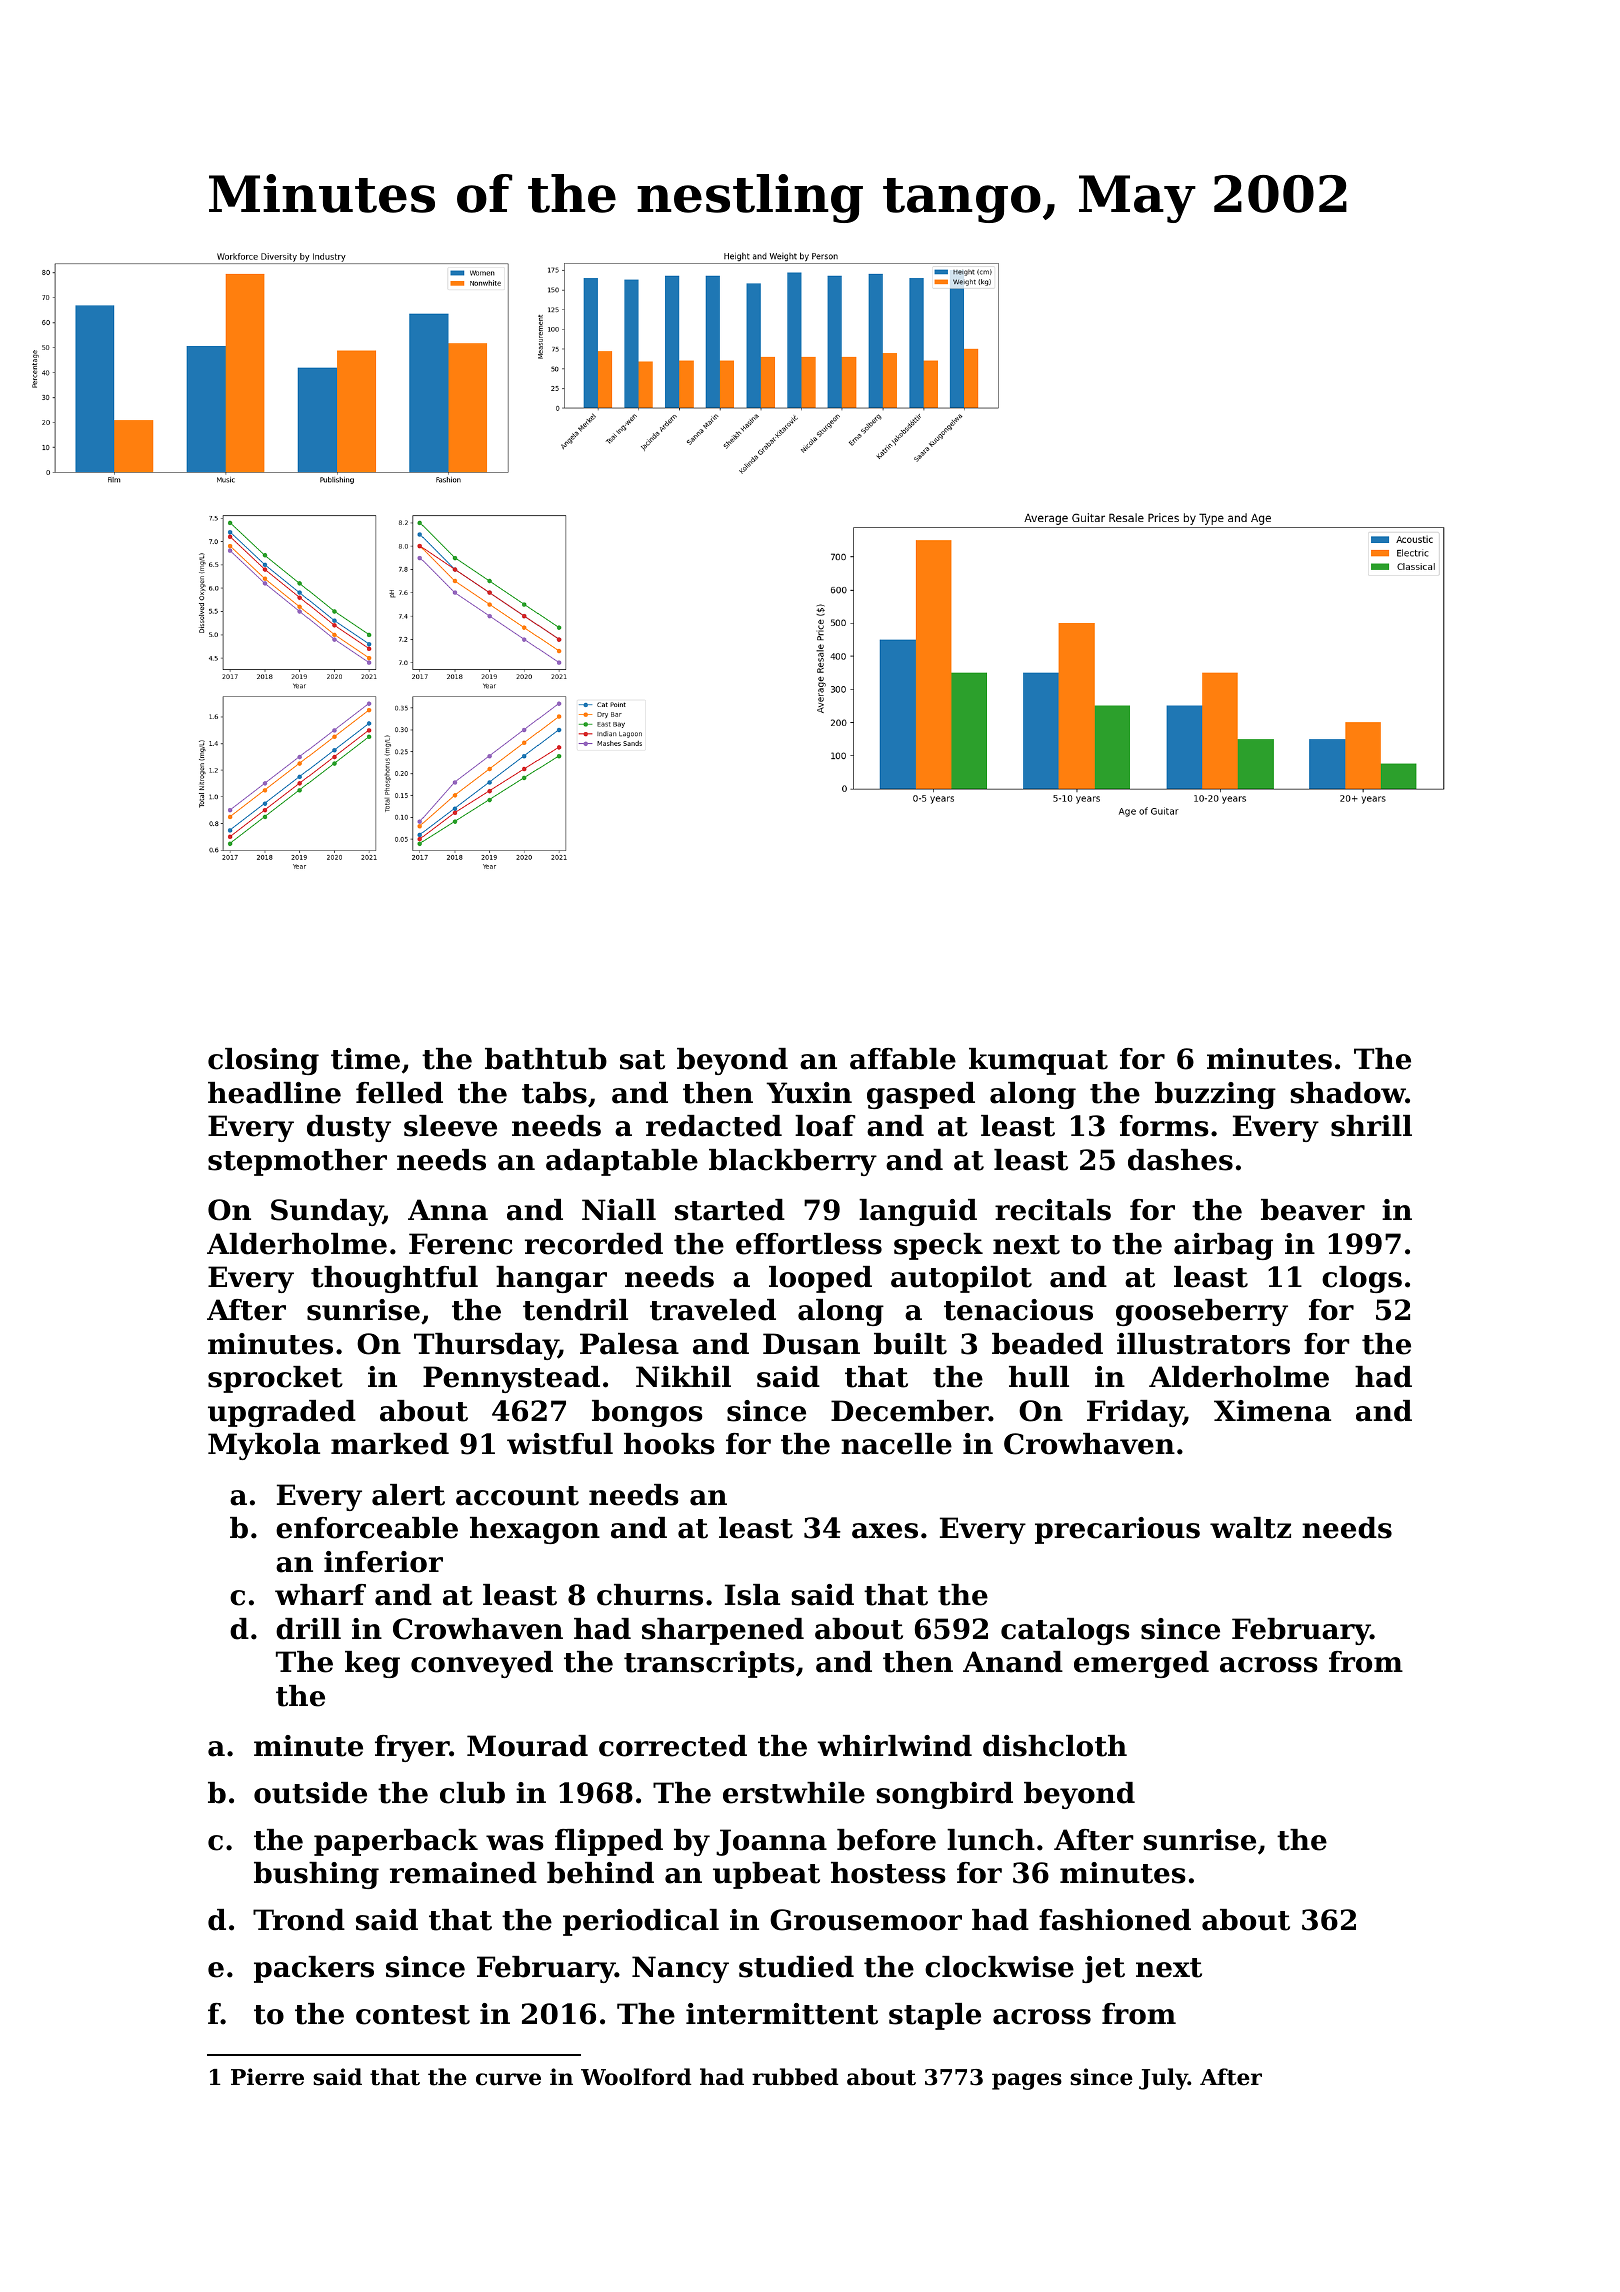 This document has height=2292, width=1620. What do you see at coordinates (1038, 1061) in the document?
I see `kumquat` at bounding box center [1038, 1061].
